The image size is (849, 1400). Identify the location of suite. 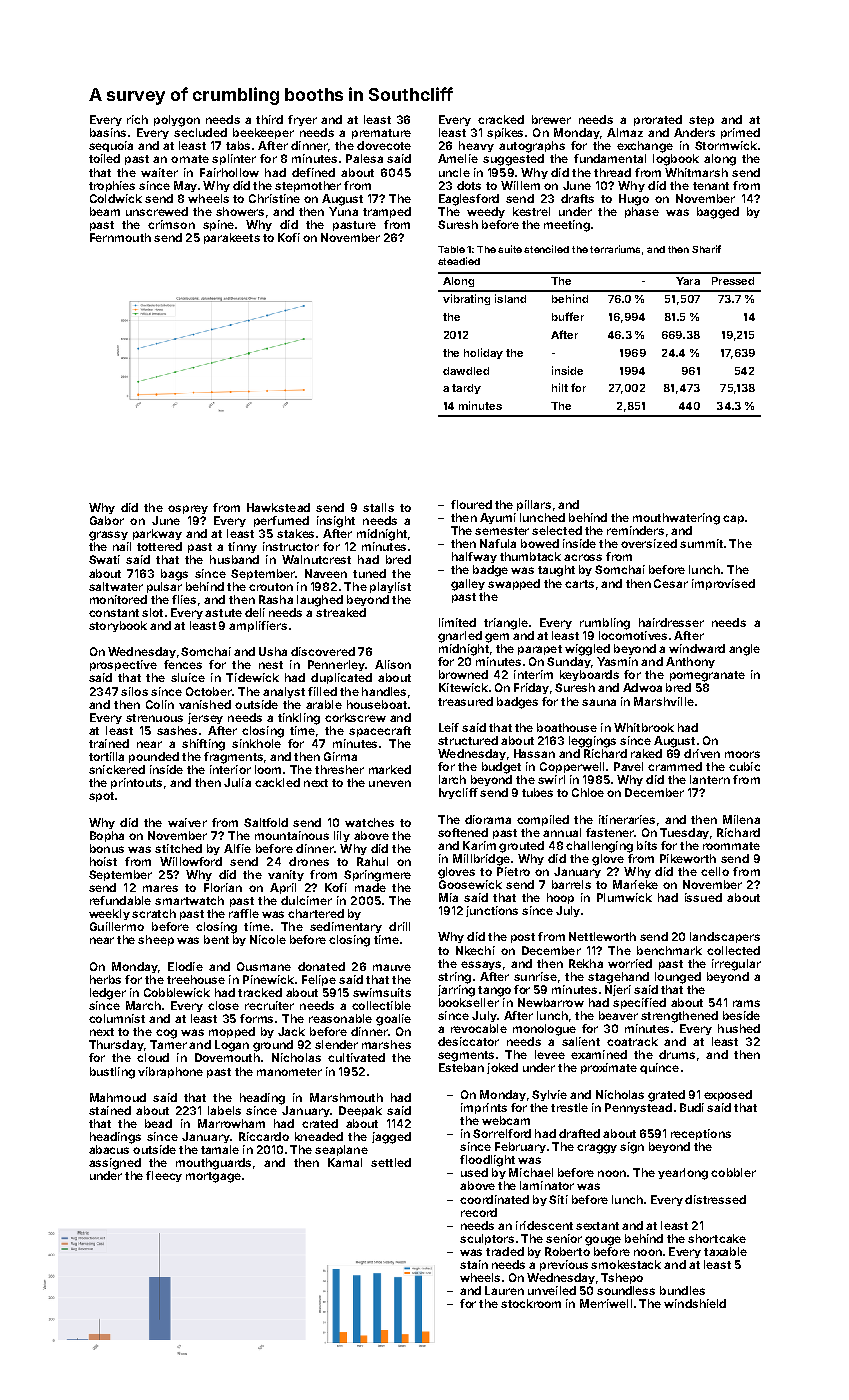
(510, 249).
